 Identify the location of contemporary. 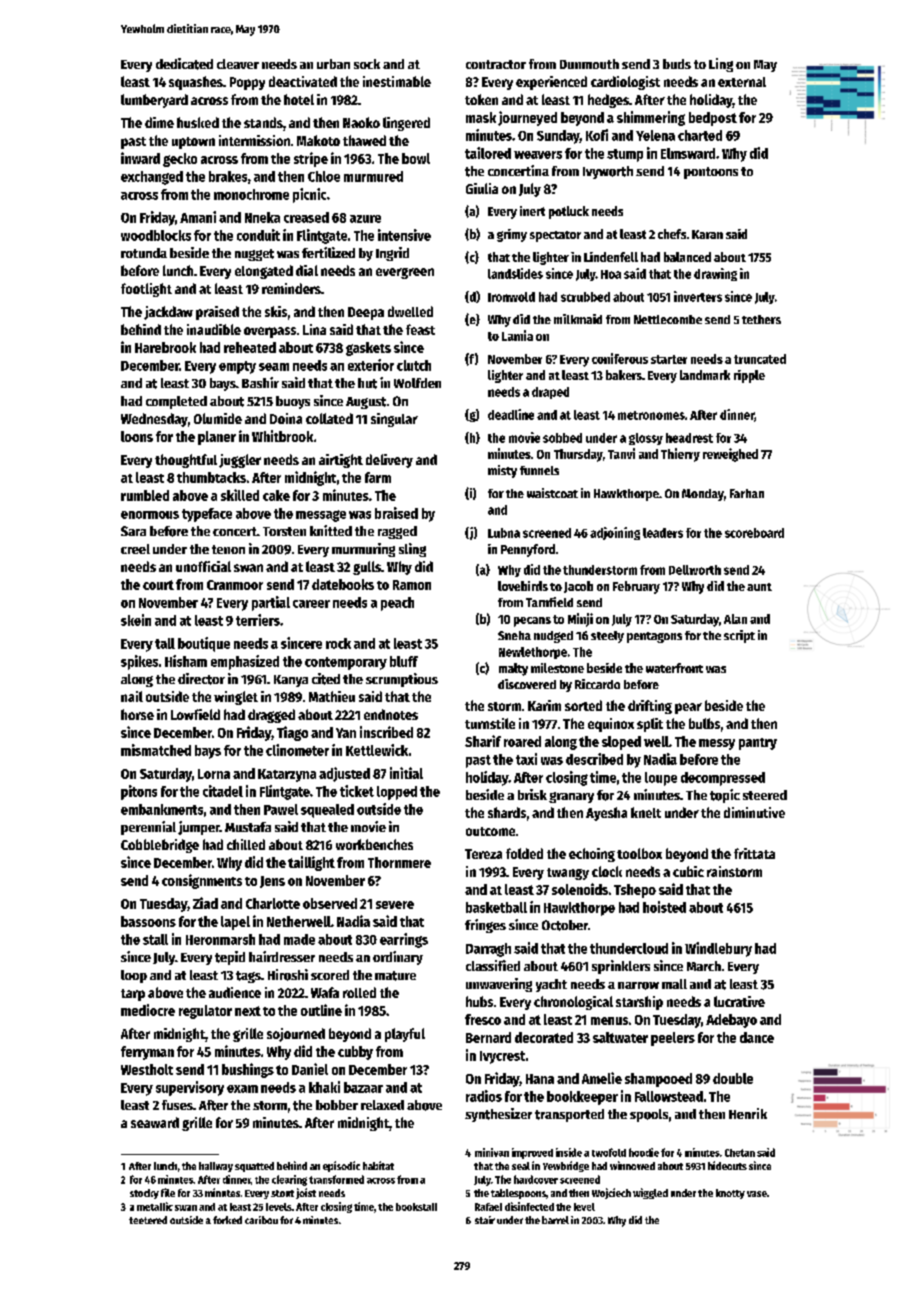
(346, 663).
